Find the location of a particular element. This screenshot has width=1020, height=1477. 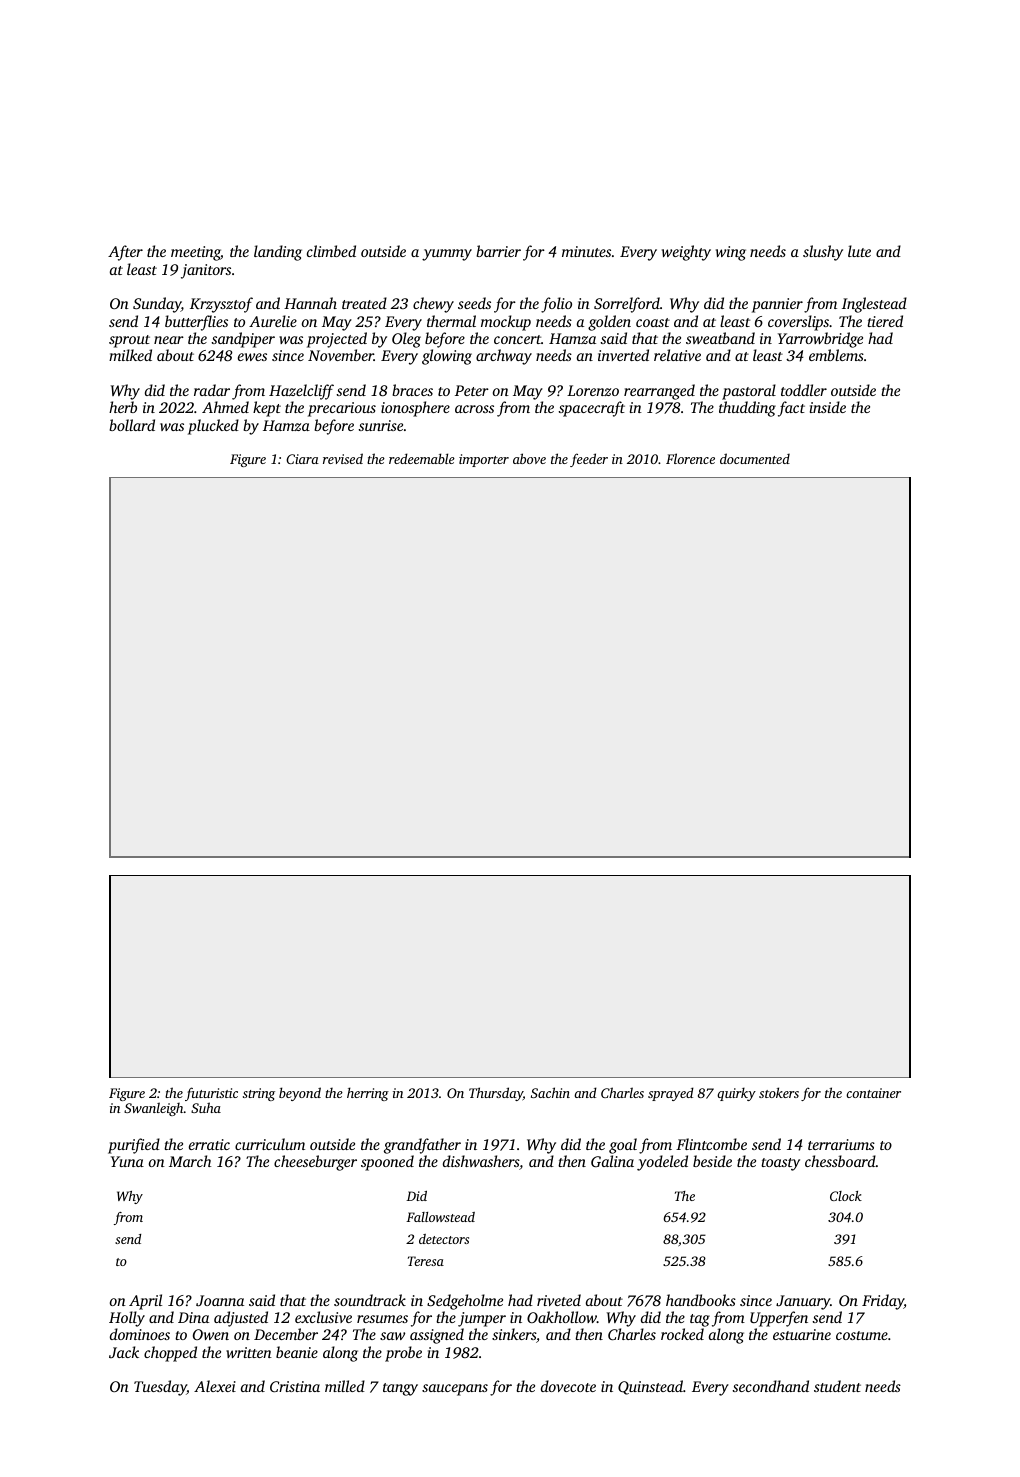

Fallowstead is located at coordinates (440, 1217).
